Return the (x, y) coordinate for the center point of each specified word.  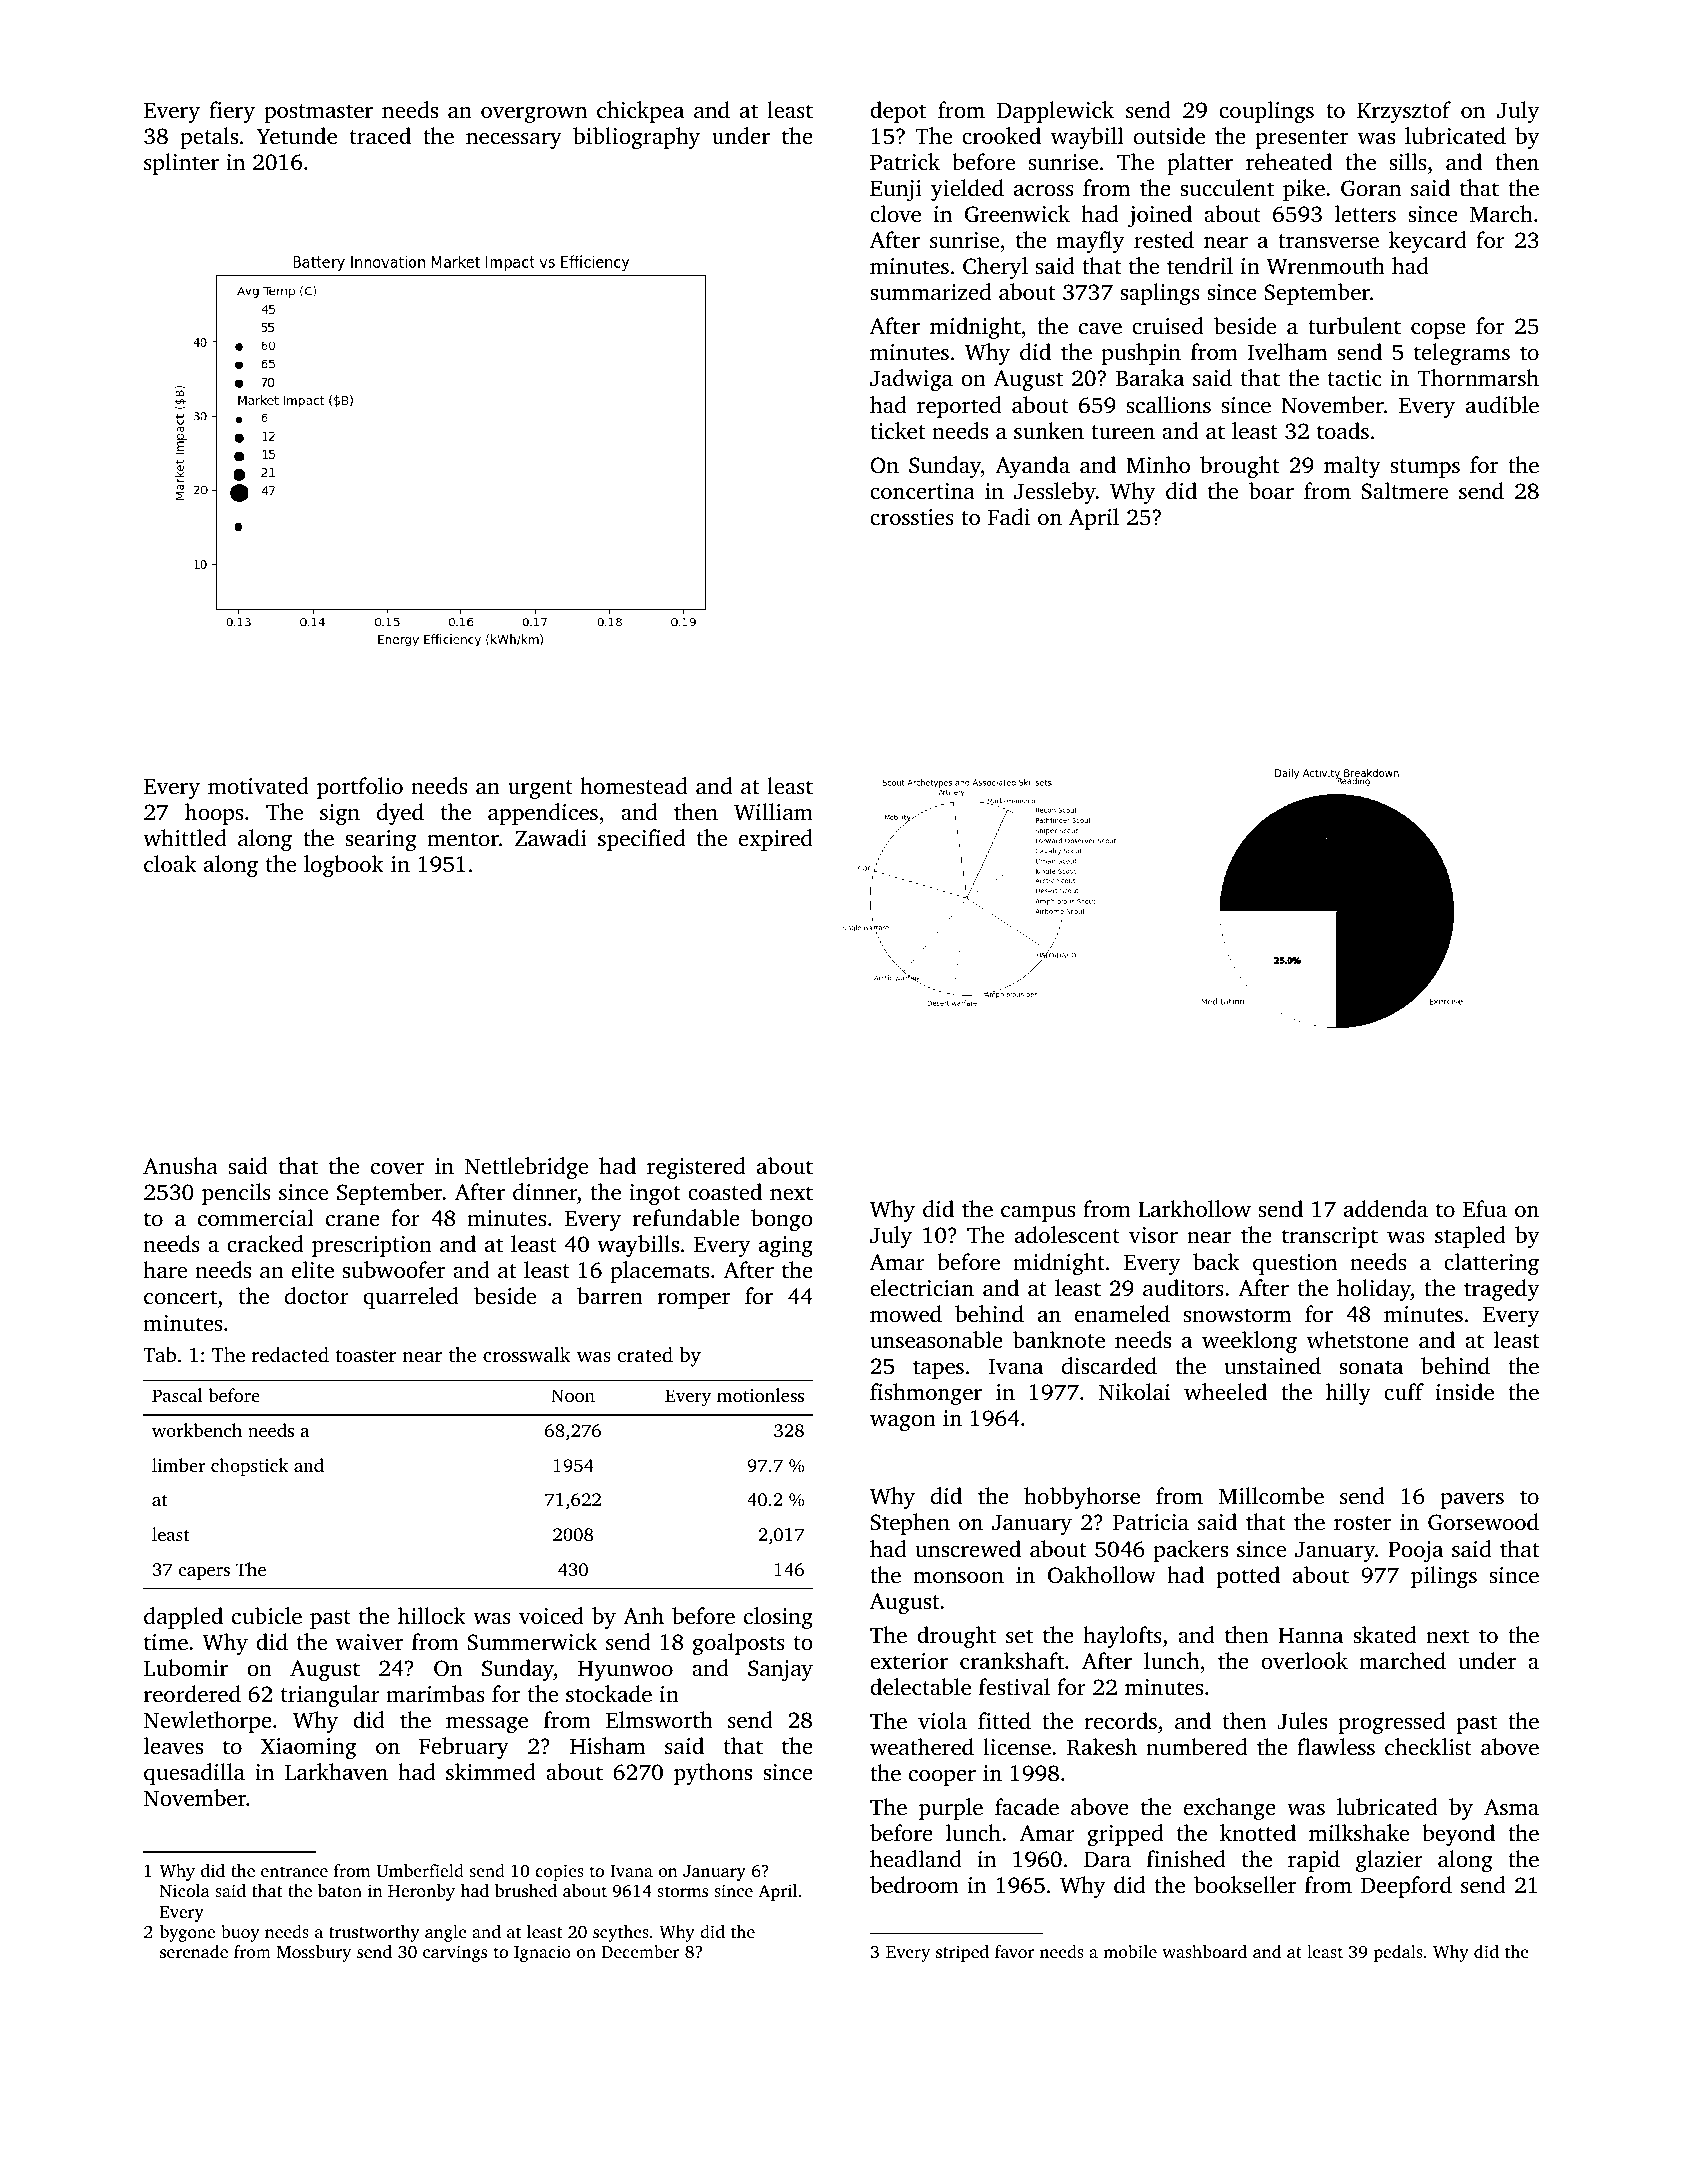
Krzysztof (1404, 112)
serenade (194, 1951)
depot (898, 112)
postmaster (318, 113)
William (773, 812)
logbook (344, 866)
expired (776, 840)
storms (682, 1891)
